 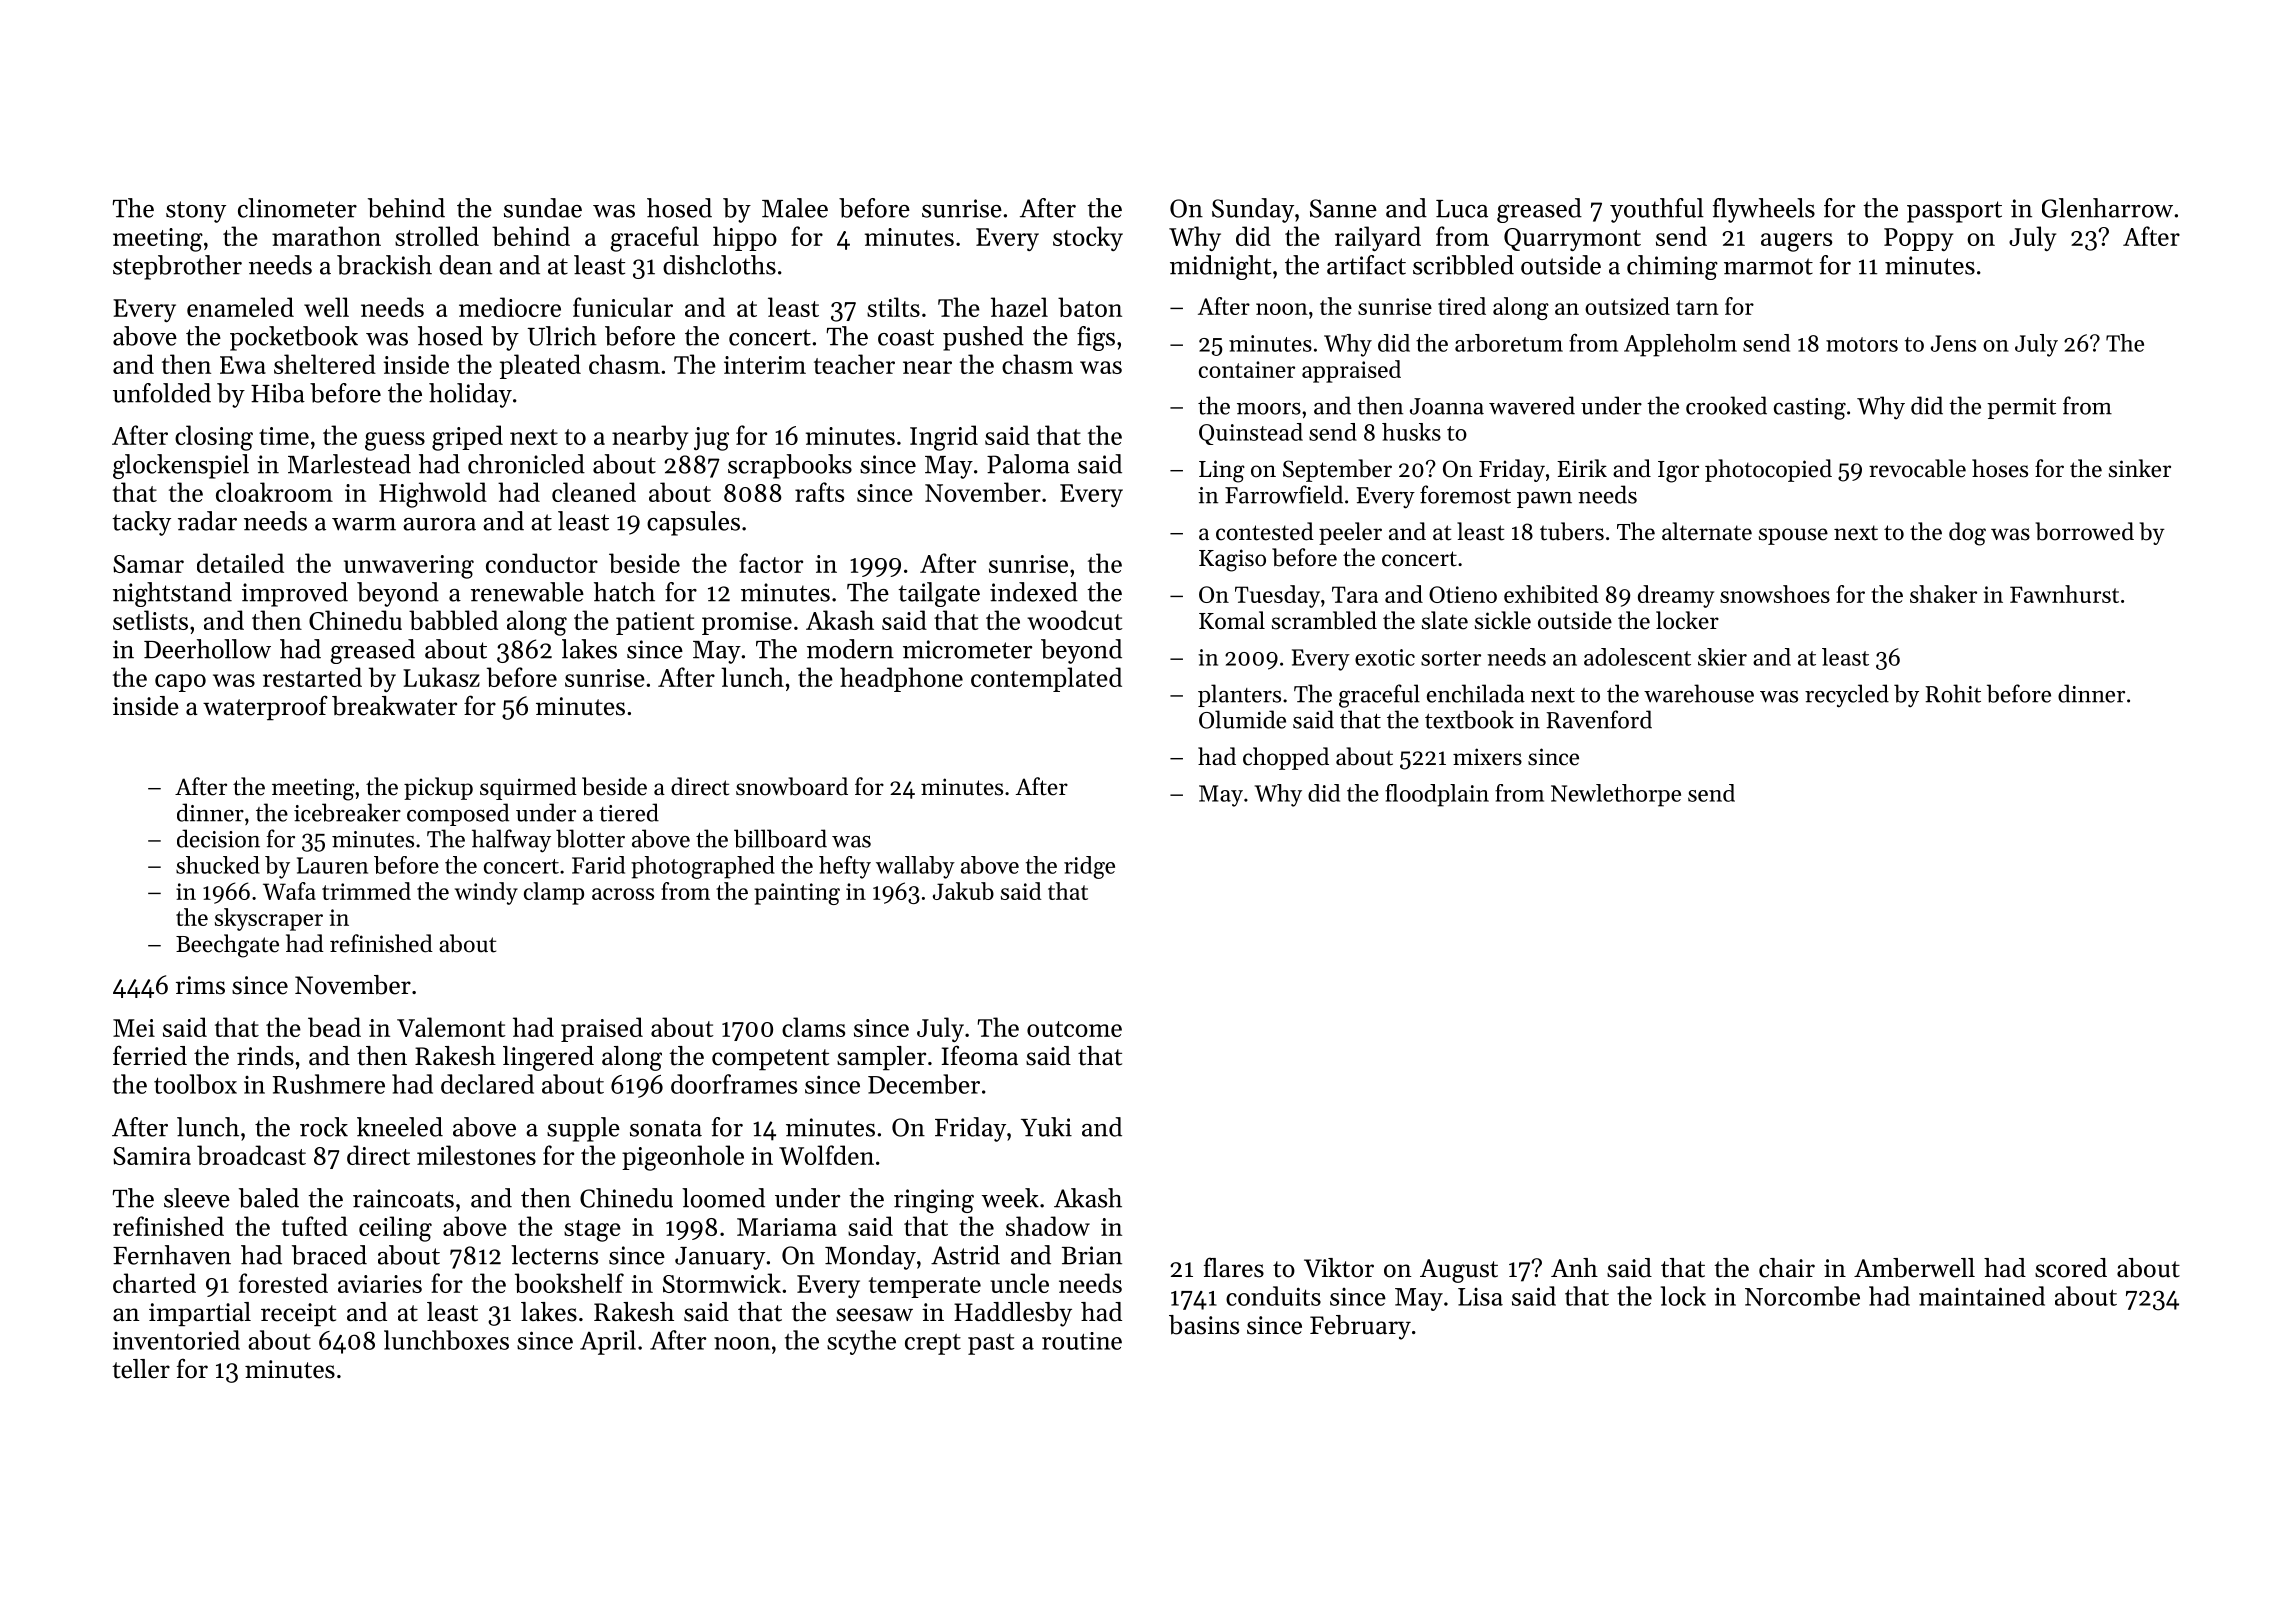 I want to click on teller, so click(x=141, y=1369).
